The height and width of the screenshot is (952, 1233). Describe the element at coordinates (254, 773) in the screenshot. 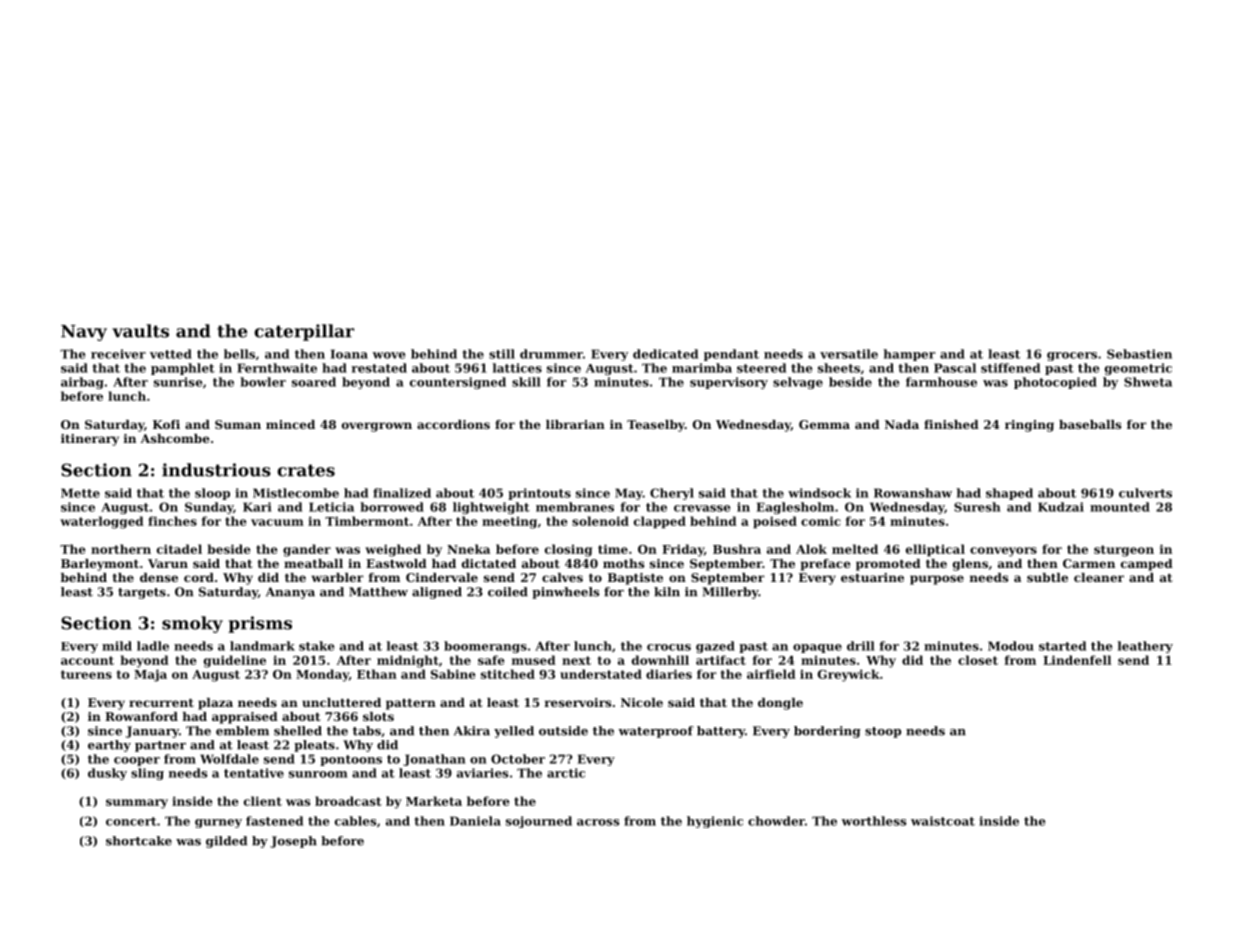

I see `tentative` at that location.
